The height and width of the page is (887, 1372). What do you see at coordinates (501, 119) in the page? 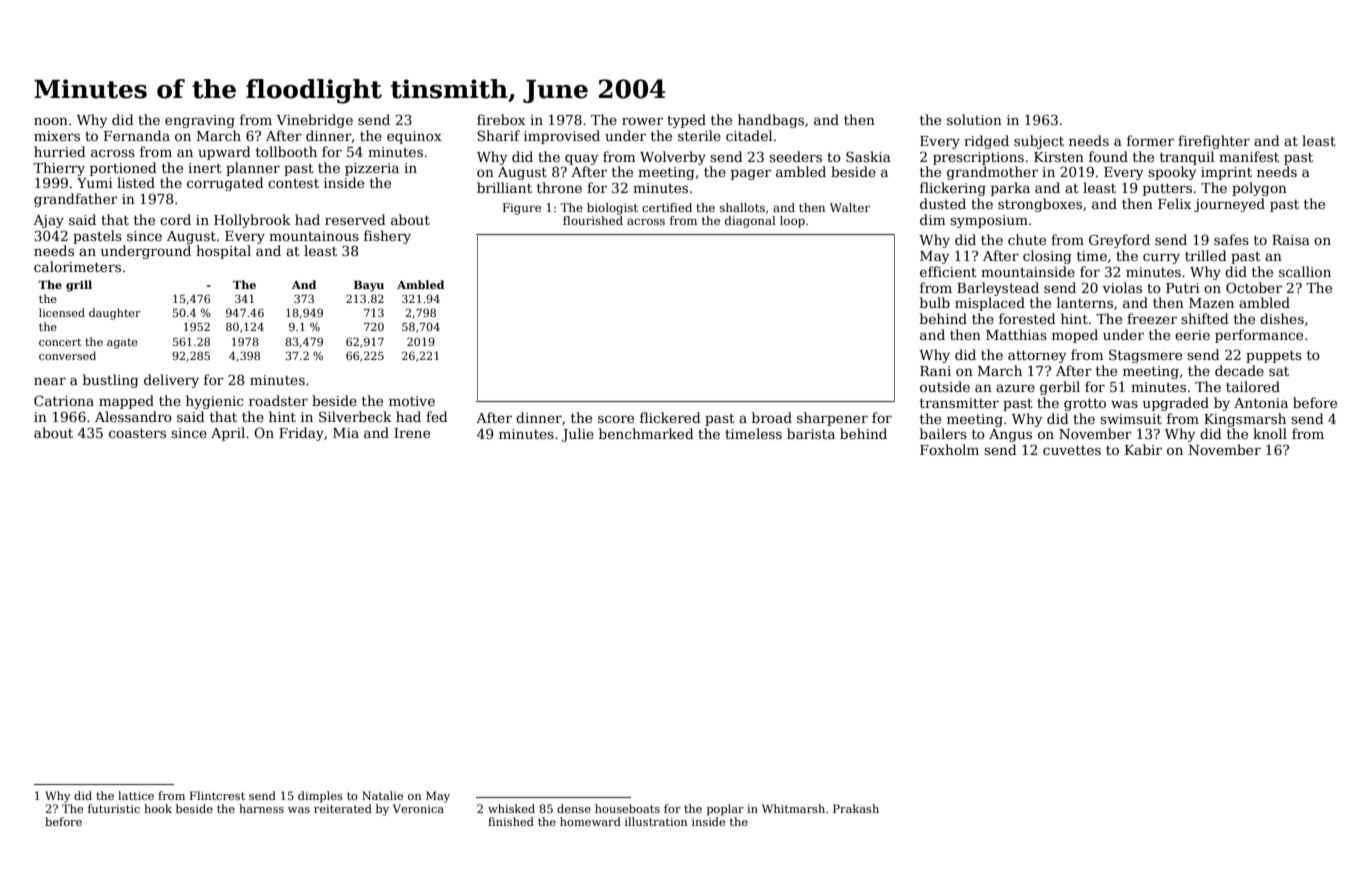
I see `firebox` at bounding box center [501, 119].
